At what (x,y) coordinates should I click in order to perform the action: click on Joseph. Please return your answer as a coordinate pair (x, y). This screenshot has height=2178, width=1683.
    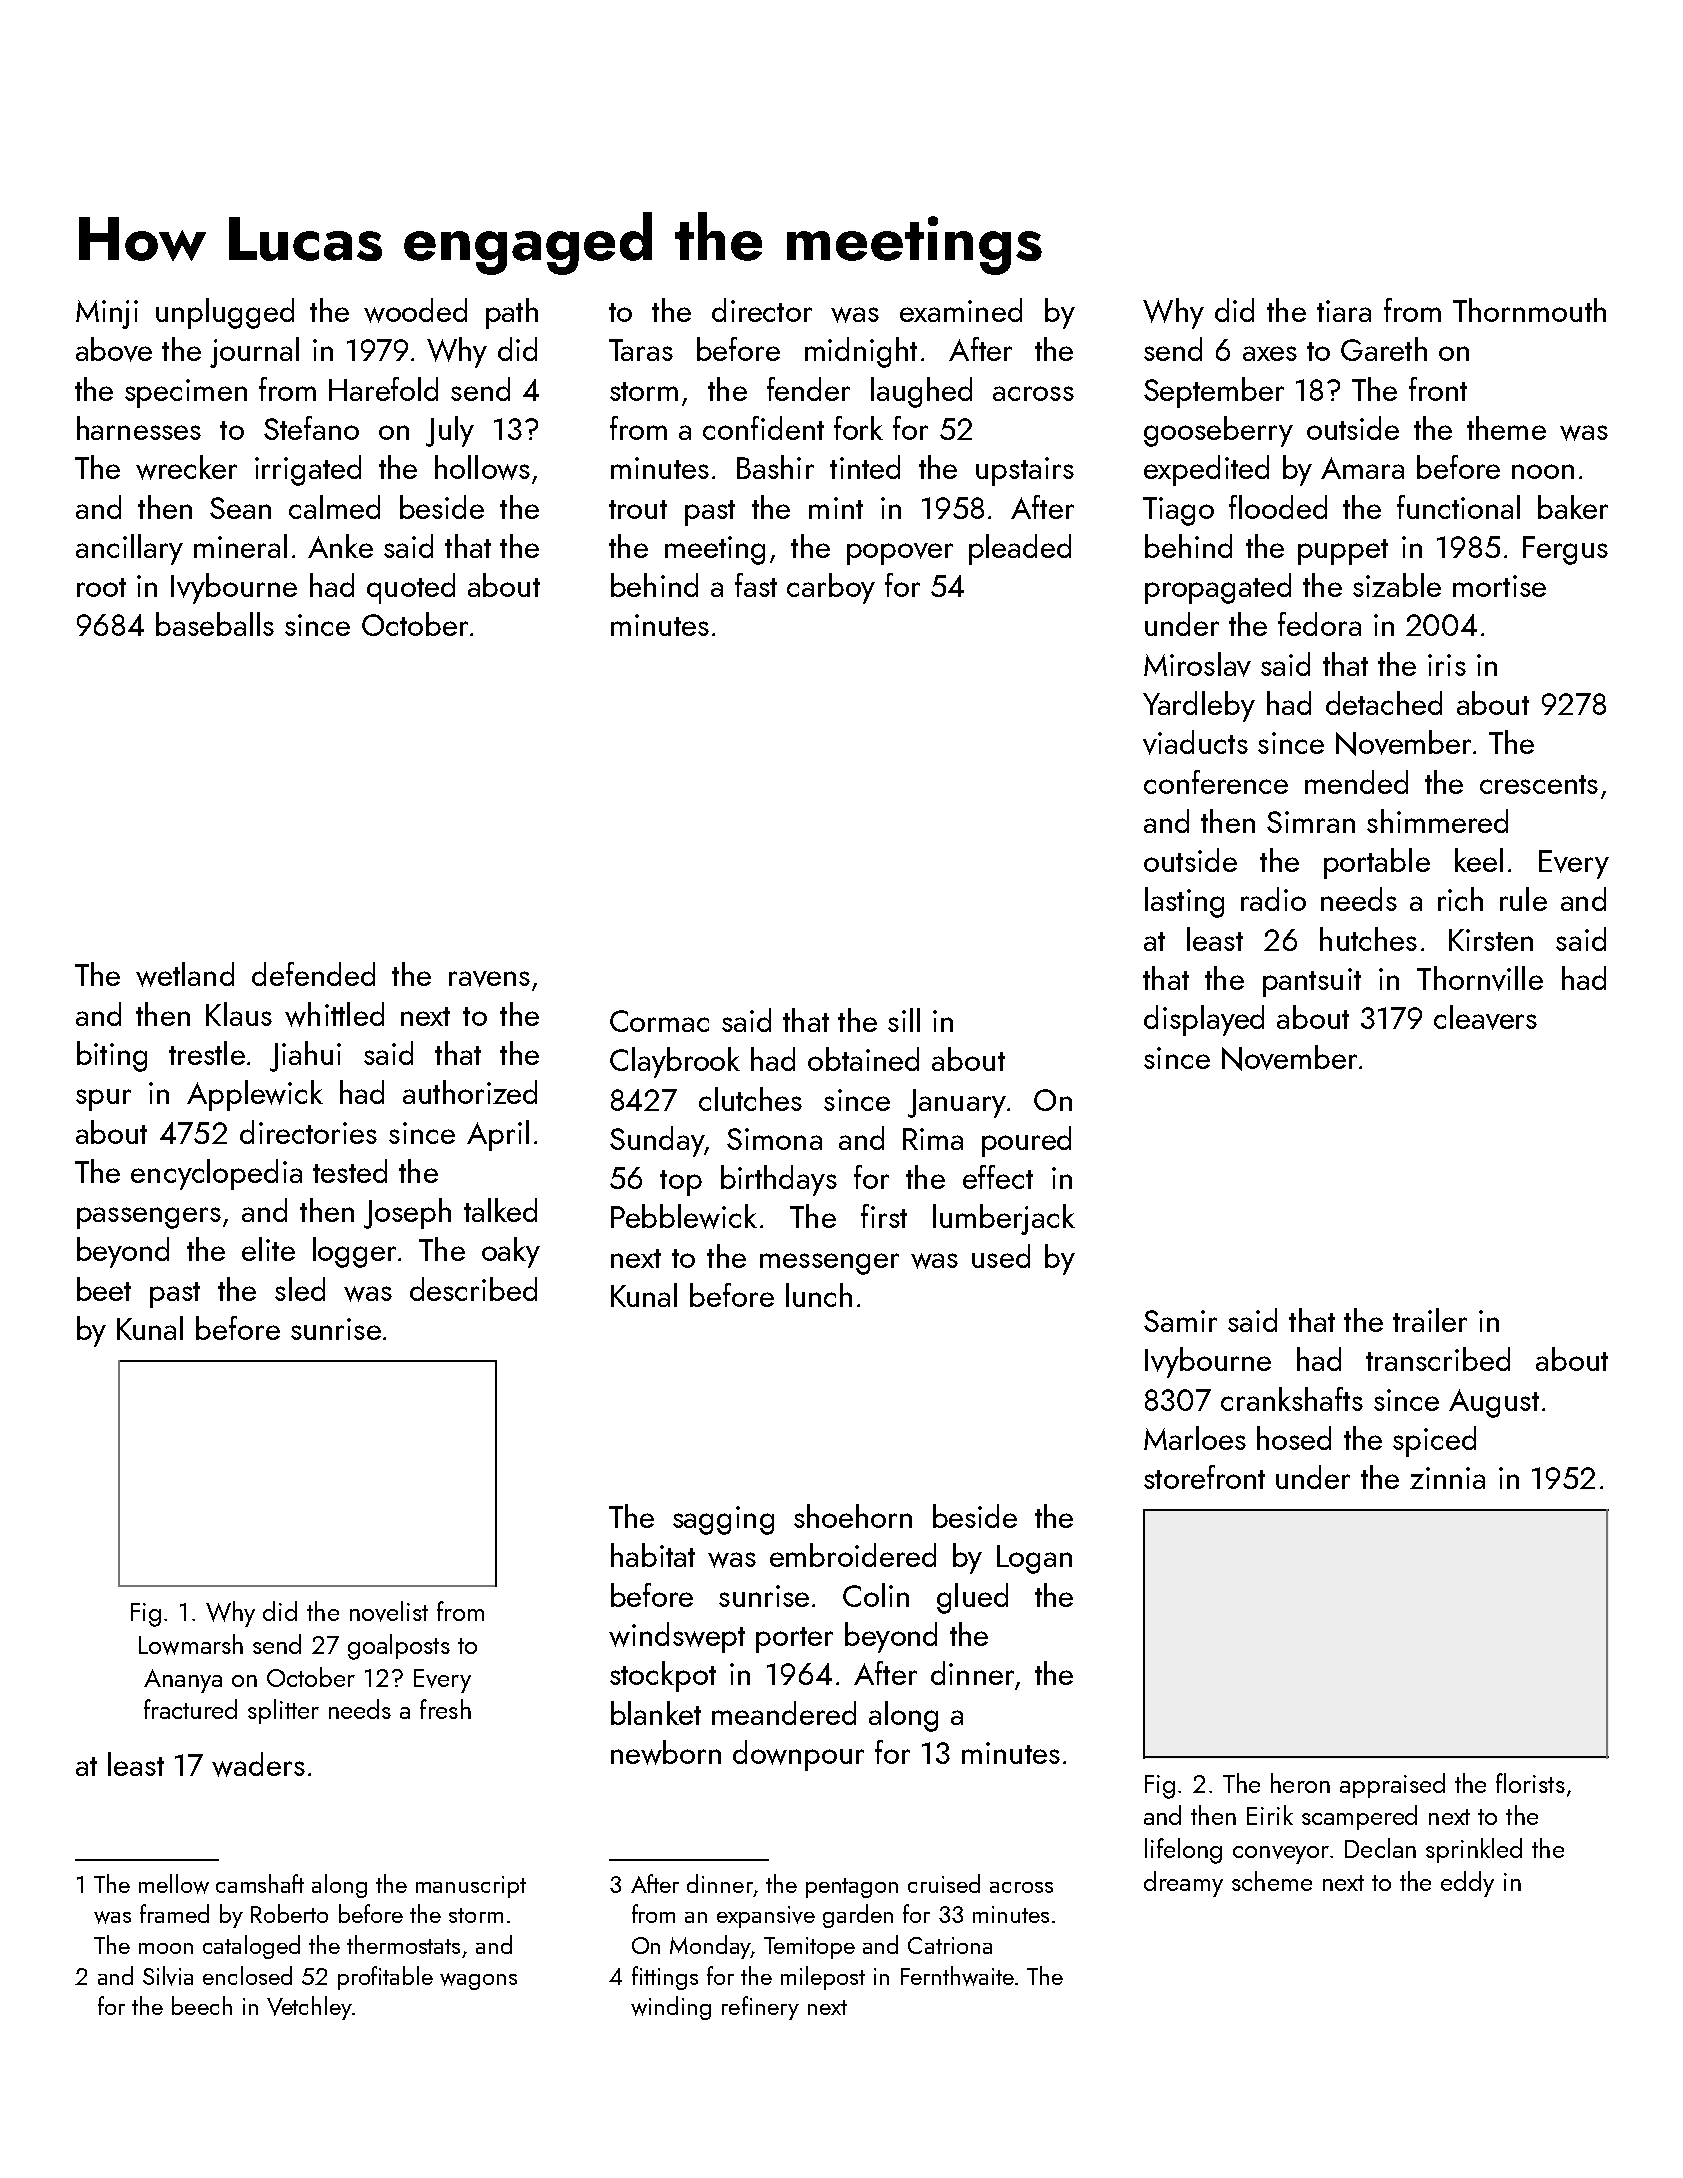
    Looking at the image, I should click on (407, 1213).
